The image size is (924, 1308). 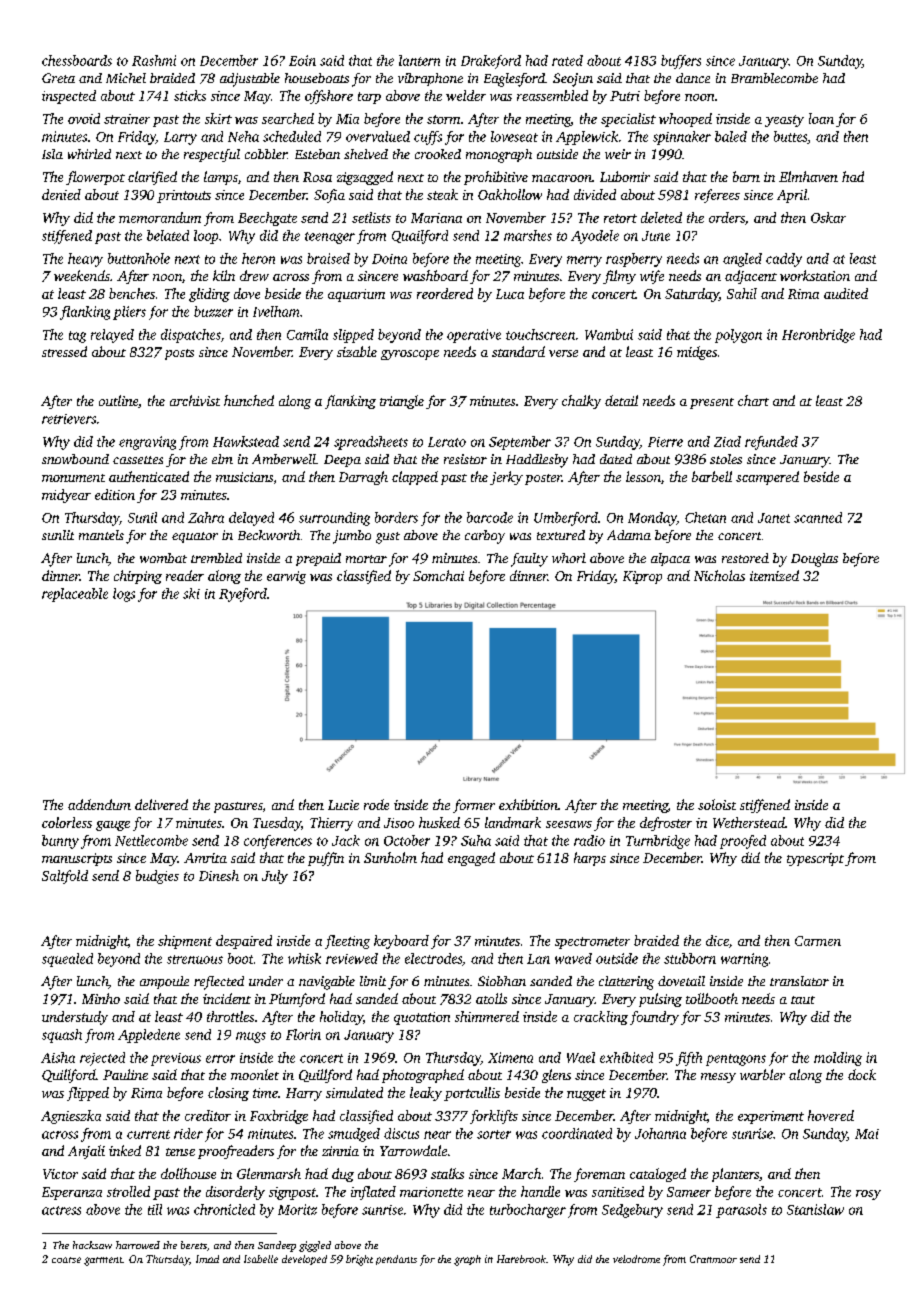 I want to click on dated, so click(x=616, y=459).
